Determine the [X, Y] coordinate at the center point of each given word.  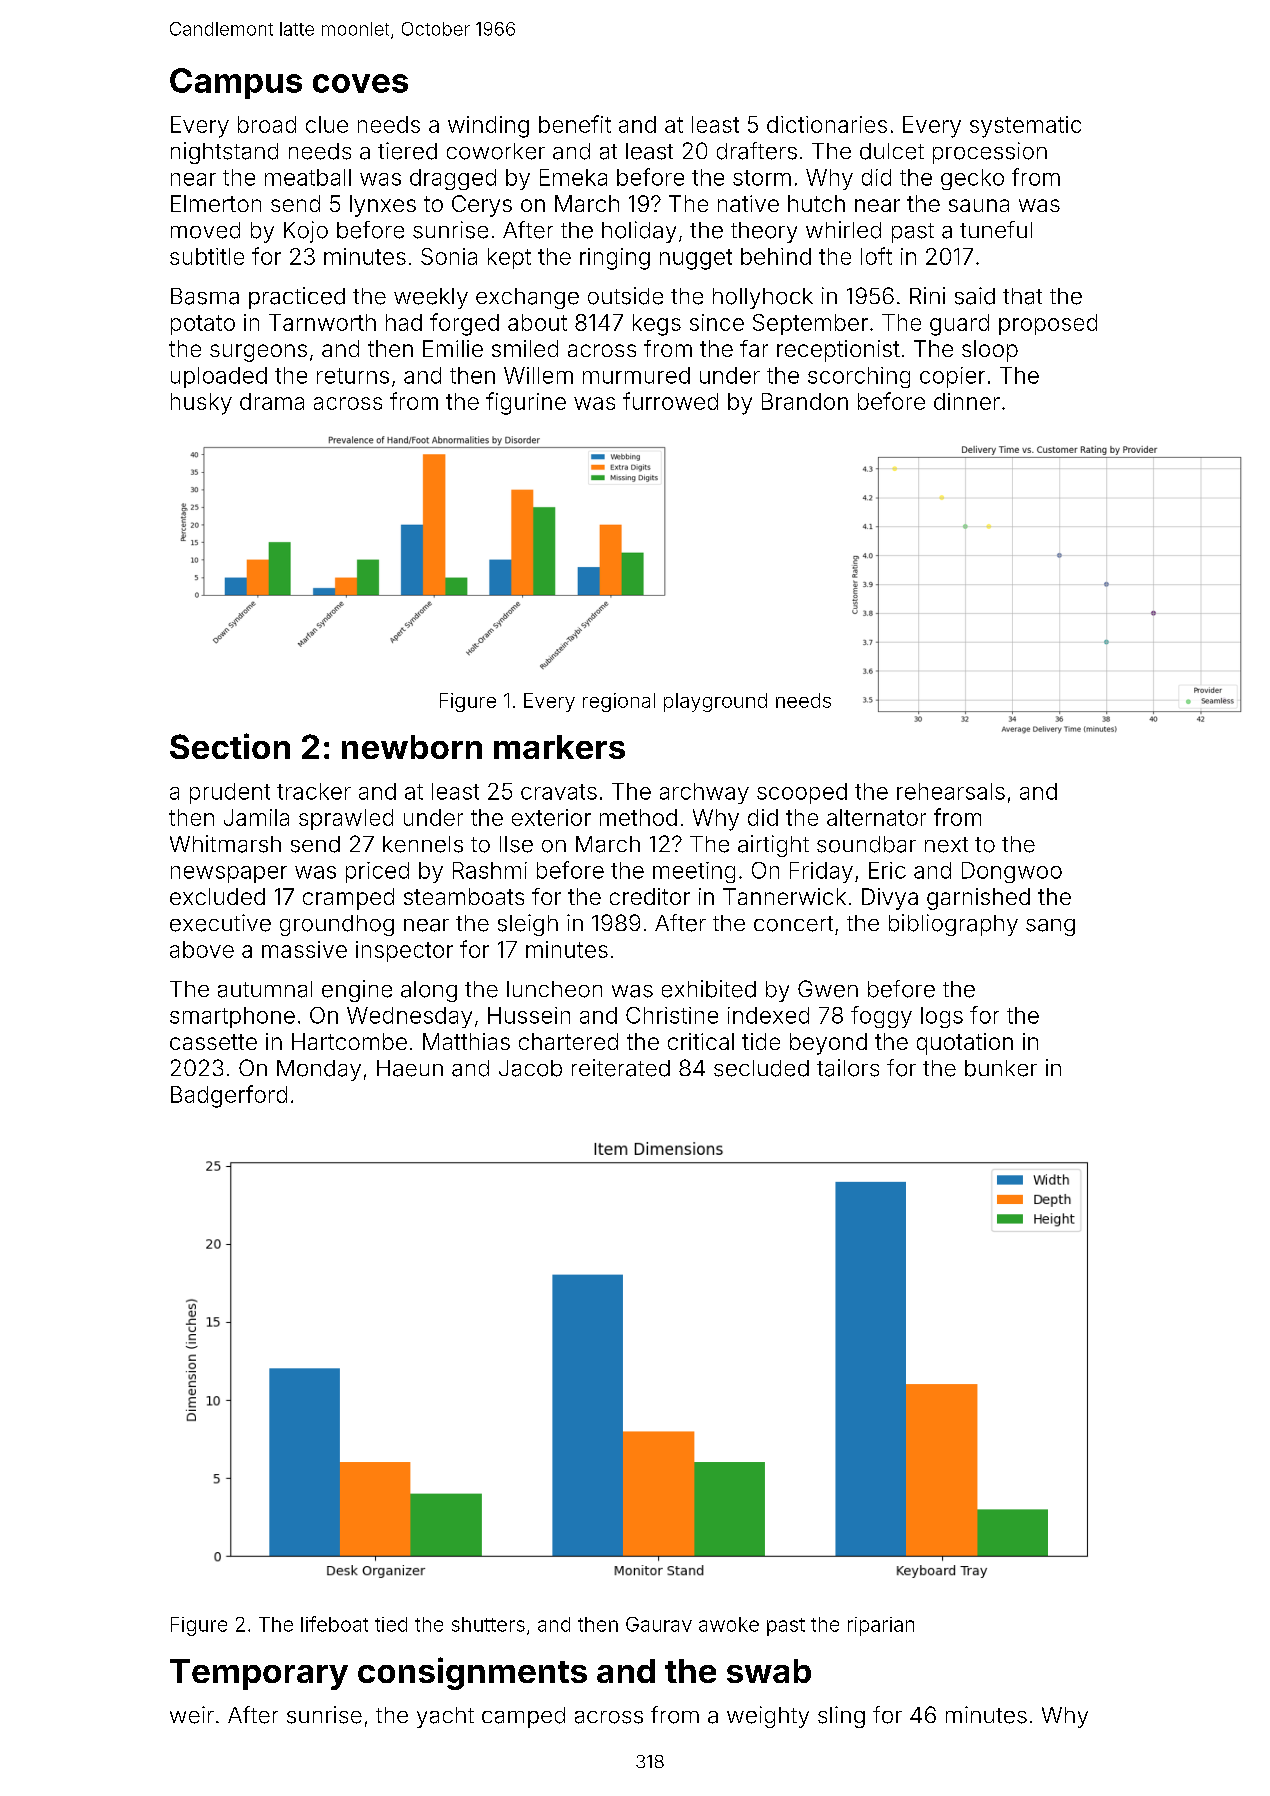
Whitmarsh [225, 844]
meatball [308, 177]
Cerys [482, 206]
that [1022, 296]
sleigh [528, 925]
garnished [978, 899]
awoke [729, 1624]
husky [201, 404]
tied [391, 1624]
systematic [1025, 127]
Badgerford [229, 1096]
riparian [881, 1626]
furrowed [670, 401]
